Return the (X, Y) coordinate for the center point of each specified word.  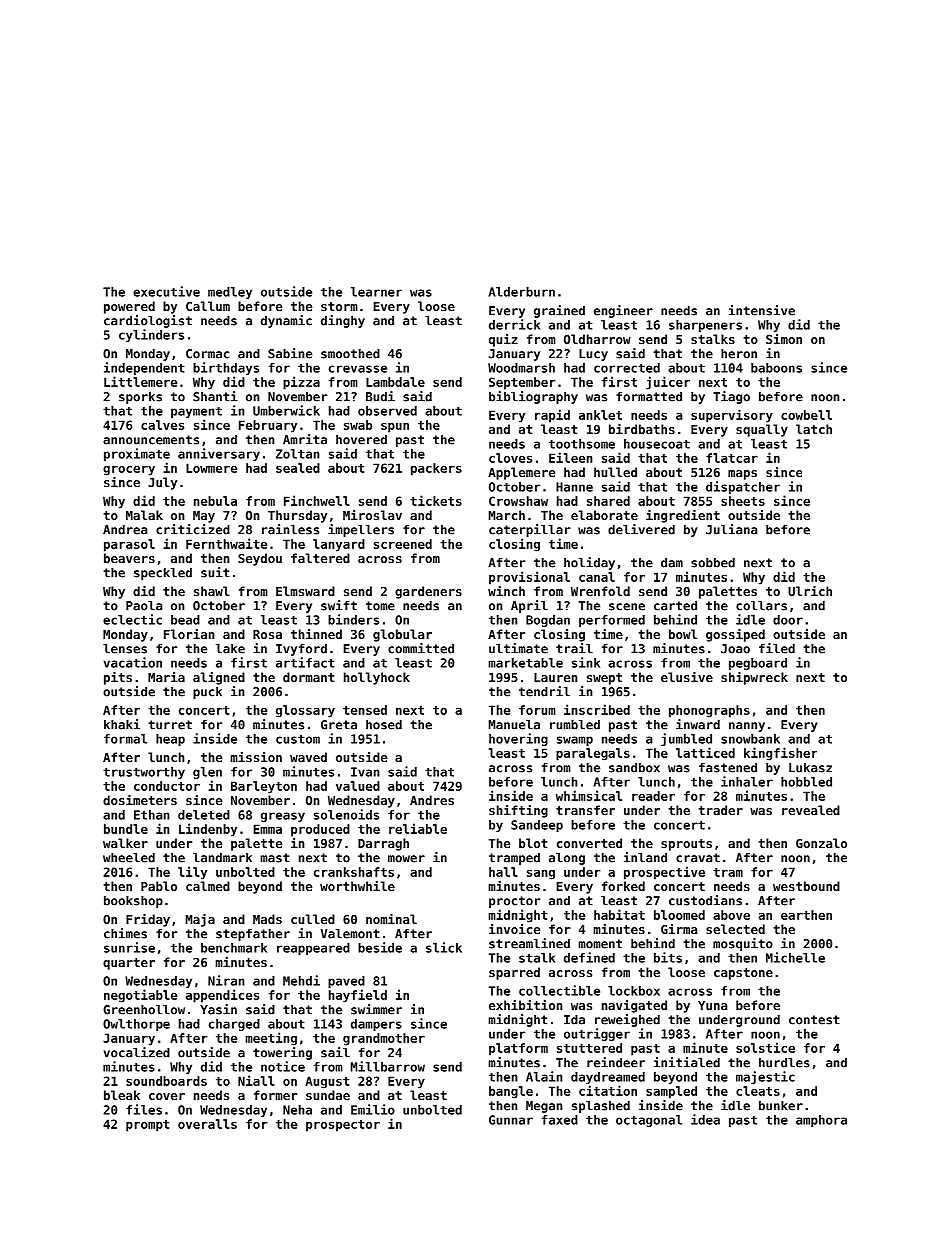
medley (230, 293)
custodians (705, 900)
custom (298, 739)
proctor (514, 902)
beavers (129, 558)
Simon (784, 339)
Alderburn (521, 292)
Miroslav (372, 515)
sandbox (634, 768)
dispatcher (743, 487)
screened (403, 544)
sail (335, 1052)
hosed (384, 725)
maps (742, 475)
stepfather (253, 935)
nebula (215, 501)
